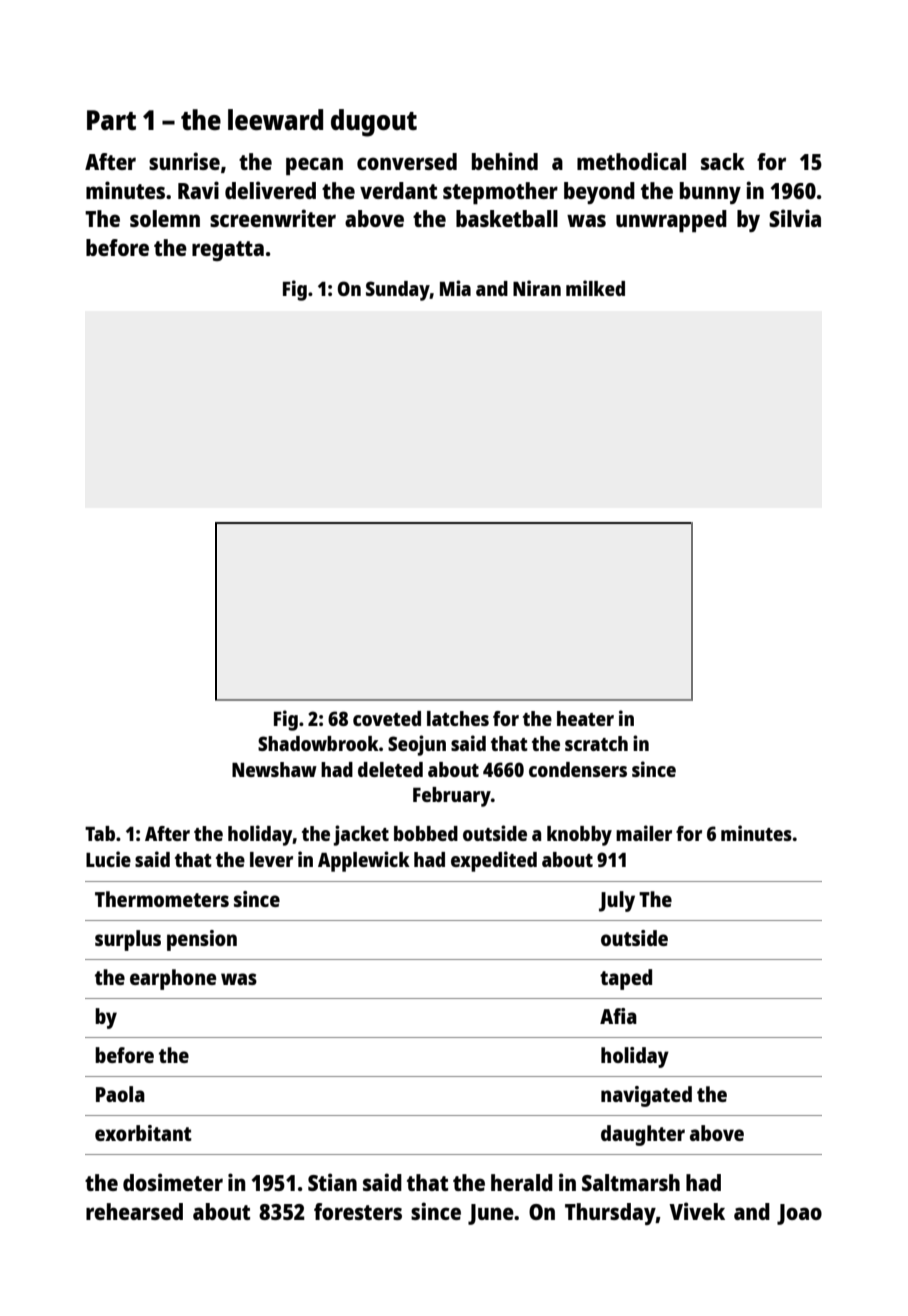 The height and width of the screenshot is (1316, 908). Describe the element at coordinates (579, 836) in the screenshot. I see `knobby` at that location.
